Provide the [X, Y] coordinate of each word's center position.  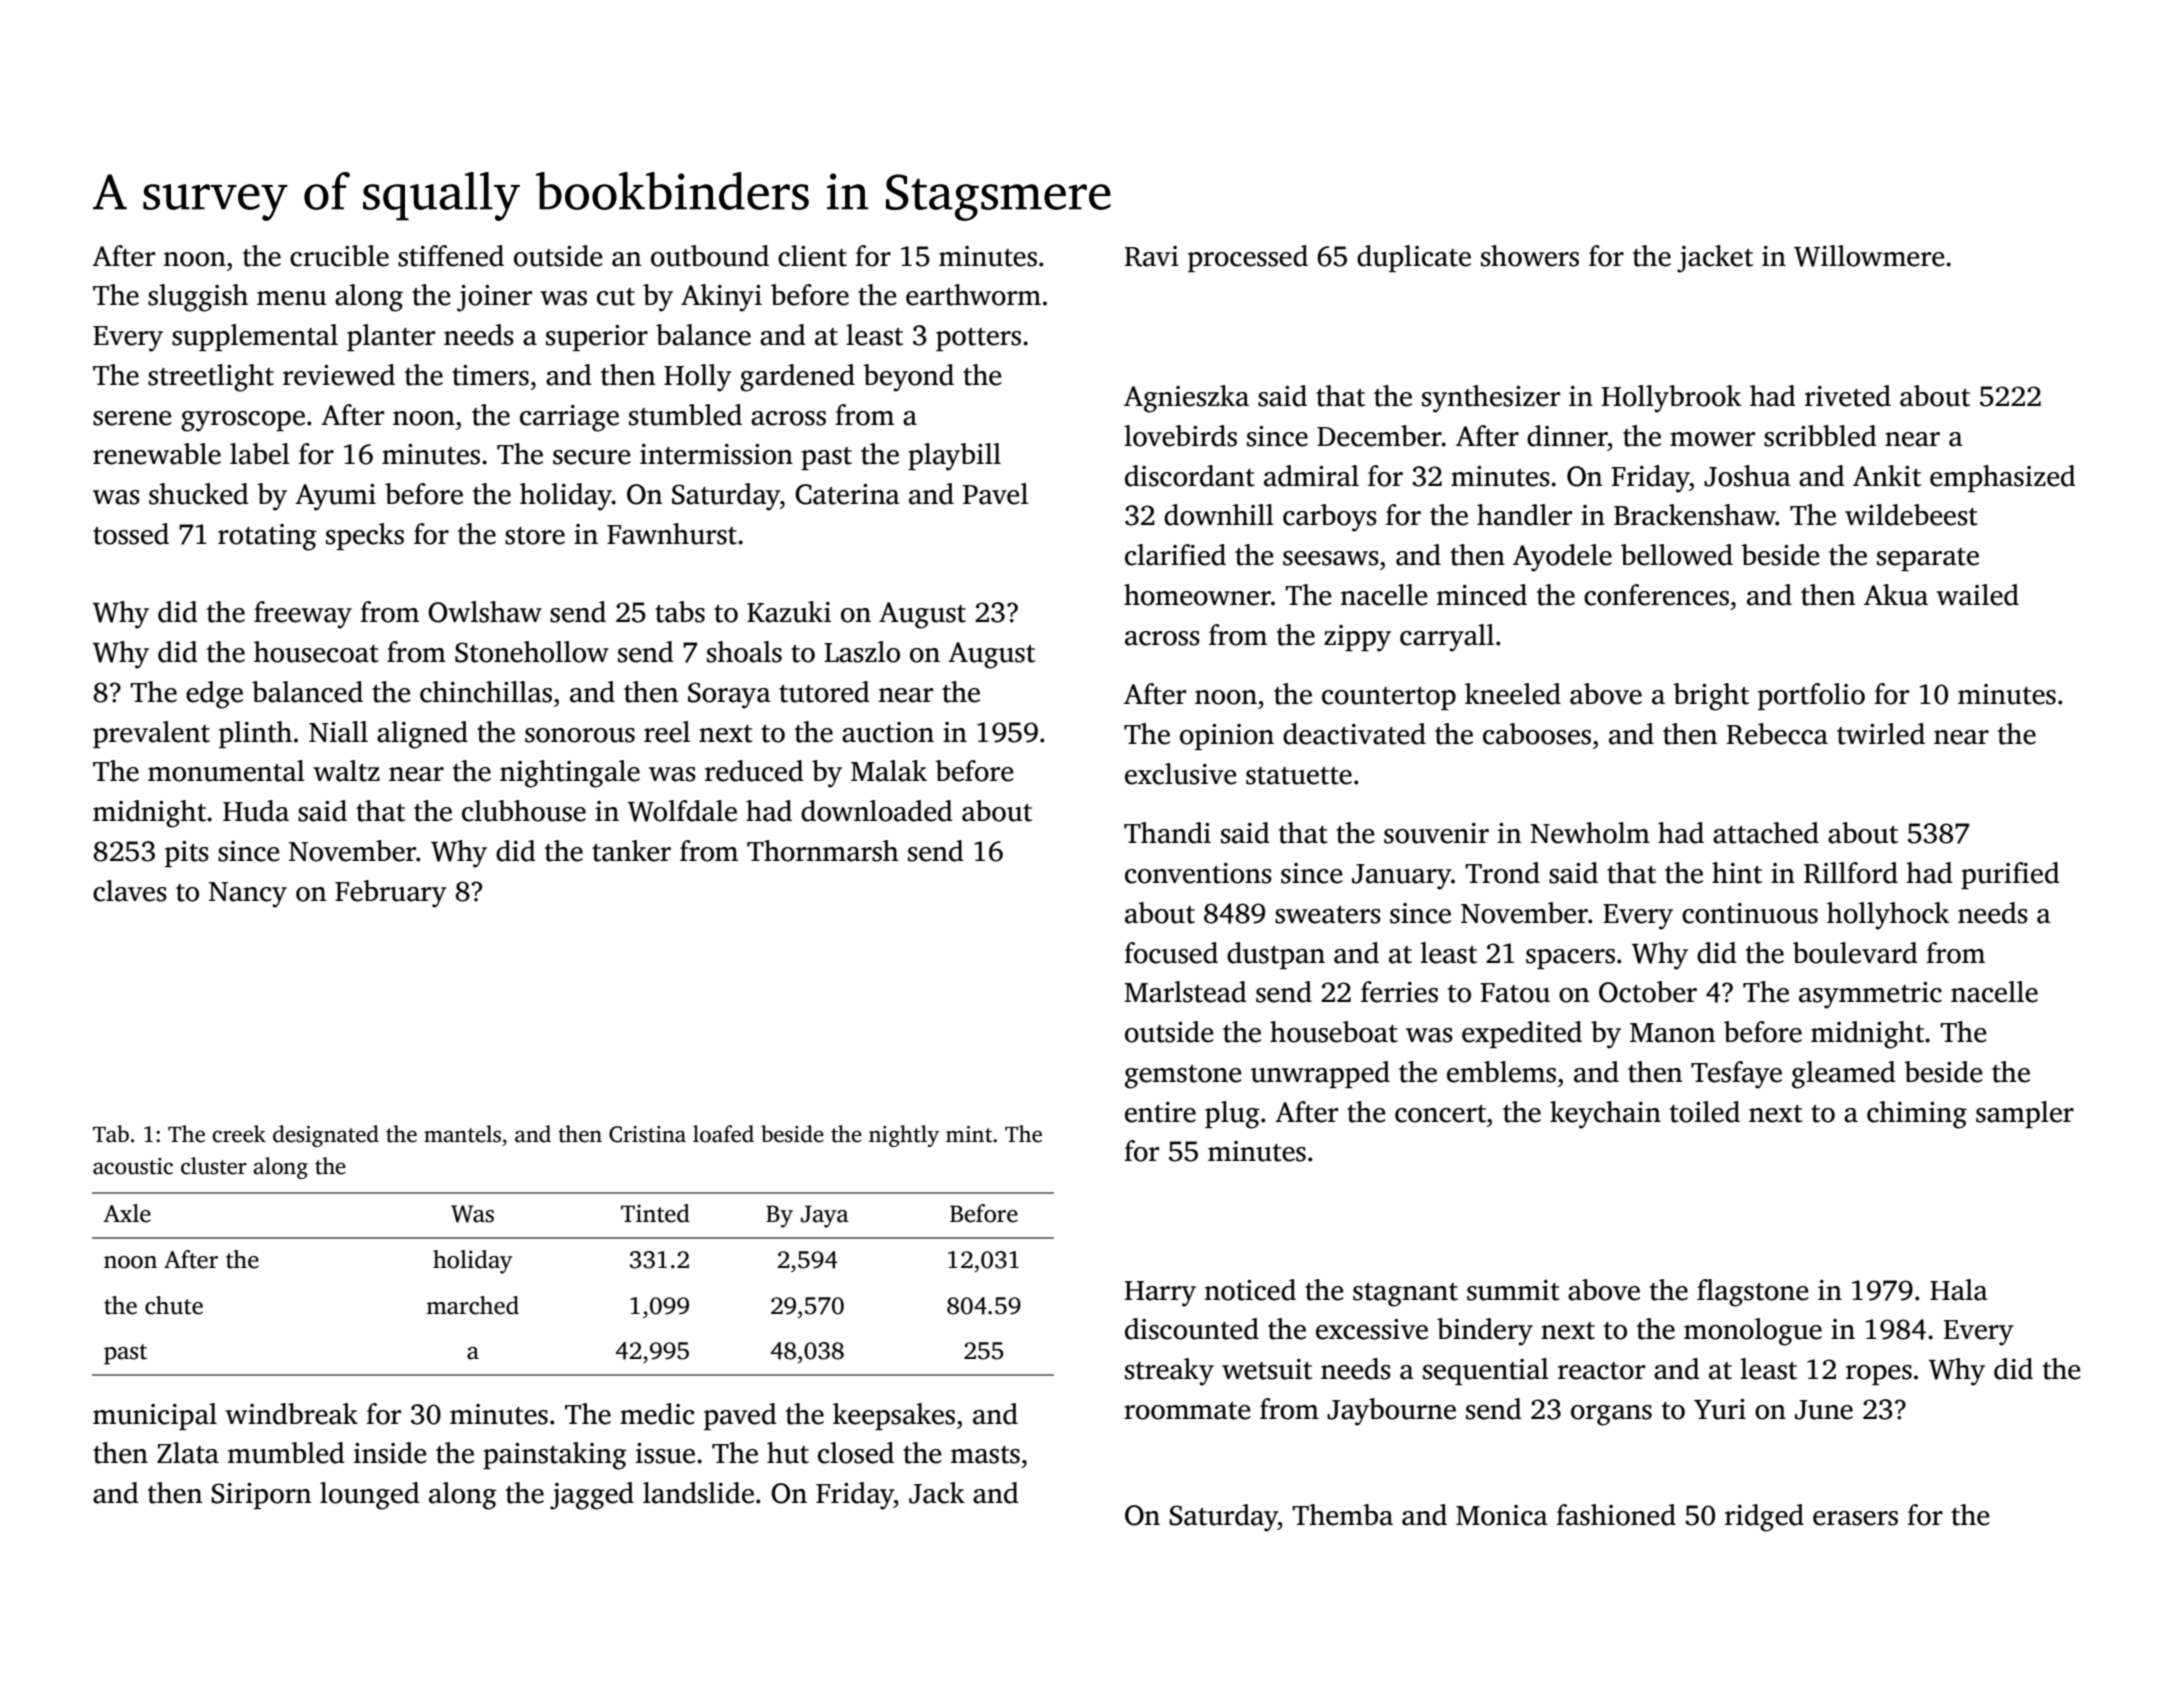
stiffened [451, 256]
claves [130, 891]
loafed [723, 1134]
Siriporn [261, 1496]
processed [1248, 258]
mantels [462, 1134]
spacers [1570, 959]
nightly [904, 1136]
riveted [1848, 396]
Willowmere [1869, 256]
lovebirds [1180, 436]
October [1648, 992]
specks [365, 536]
